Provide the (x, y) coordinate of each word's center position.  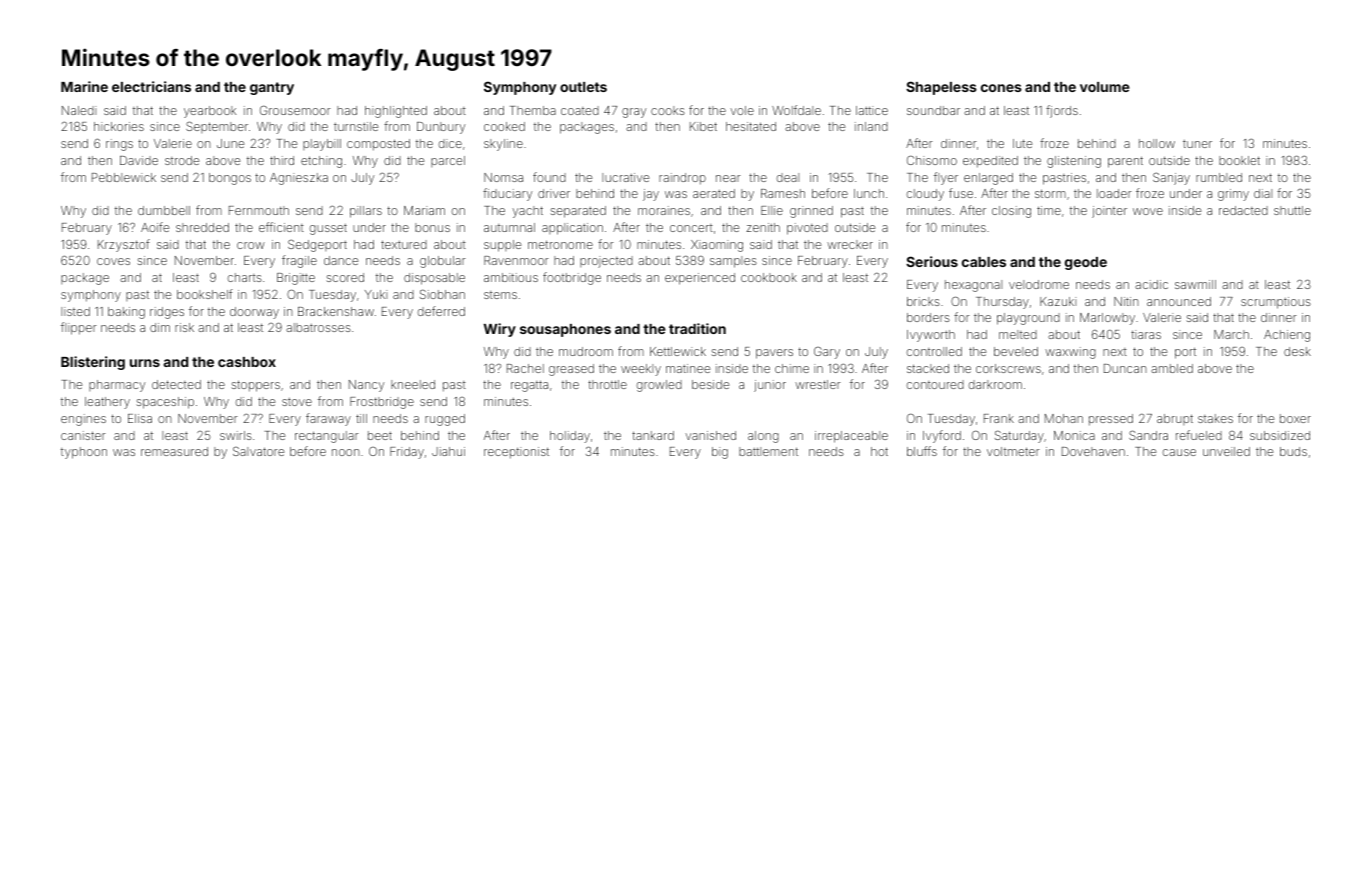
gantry (272, 88)
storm (1050, 193)
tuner (1197, 144)
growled (659, 386)
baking (126, 313)
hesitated (751, 126)
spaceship (165, 403)
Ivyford (942, 436)
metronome (560, 244)
